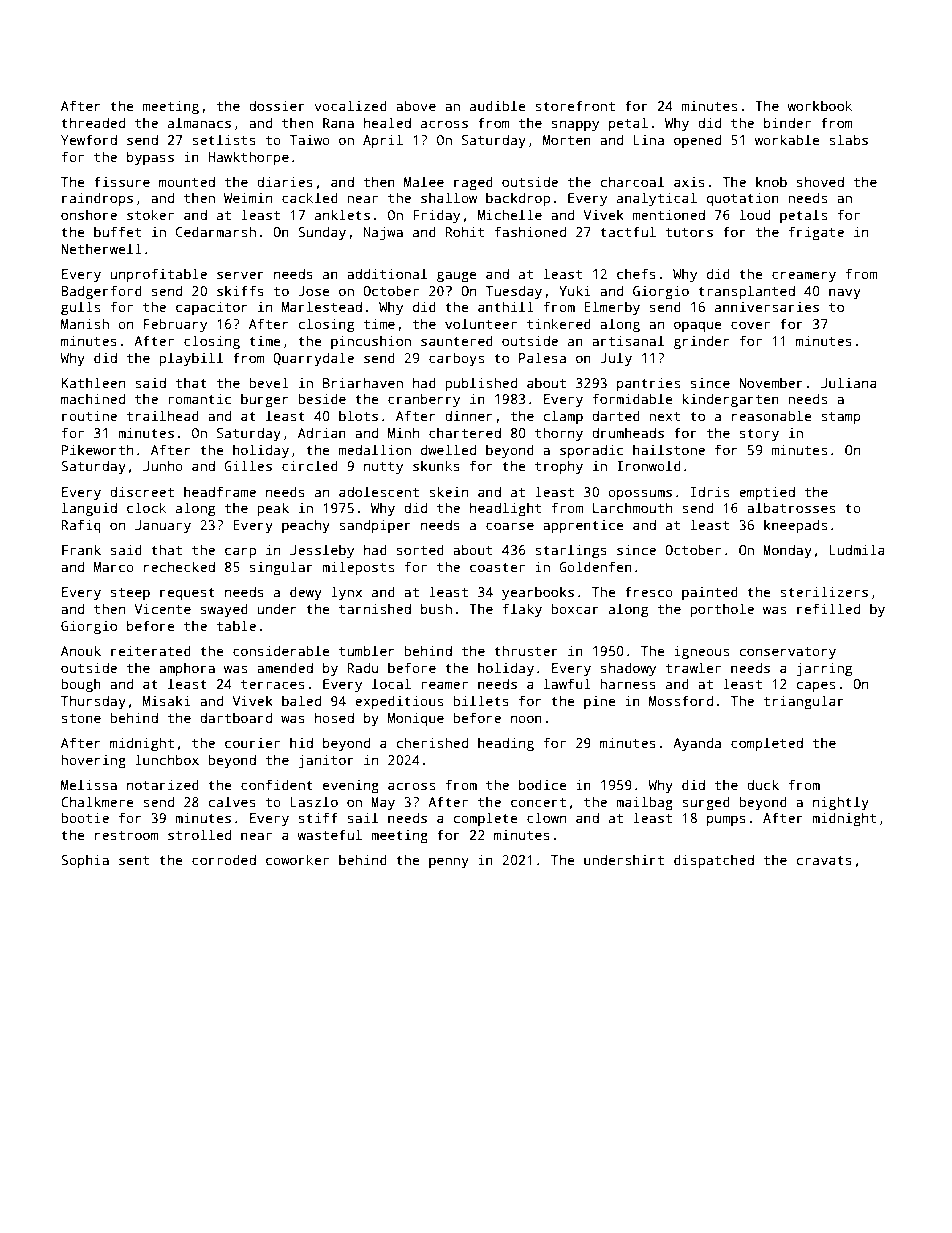  Describe the element at coordinates (498, 105) in the image. I see `audible` at that location.
